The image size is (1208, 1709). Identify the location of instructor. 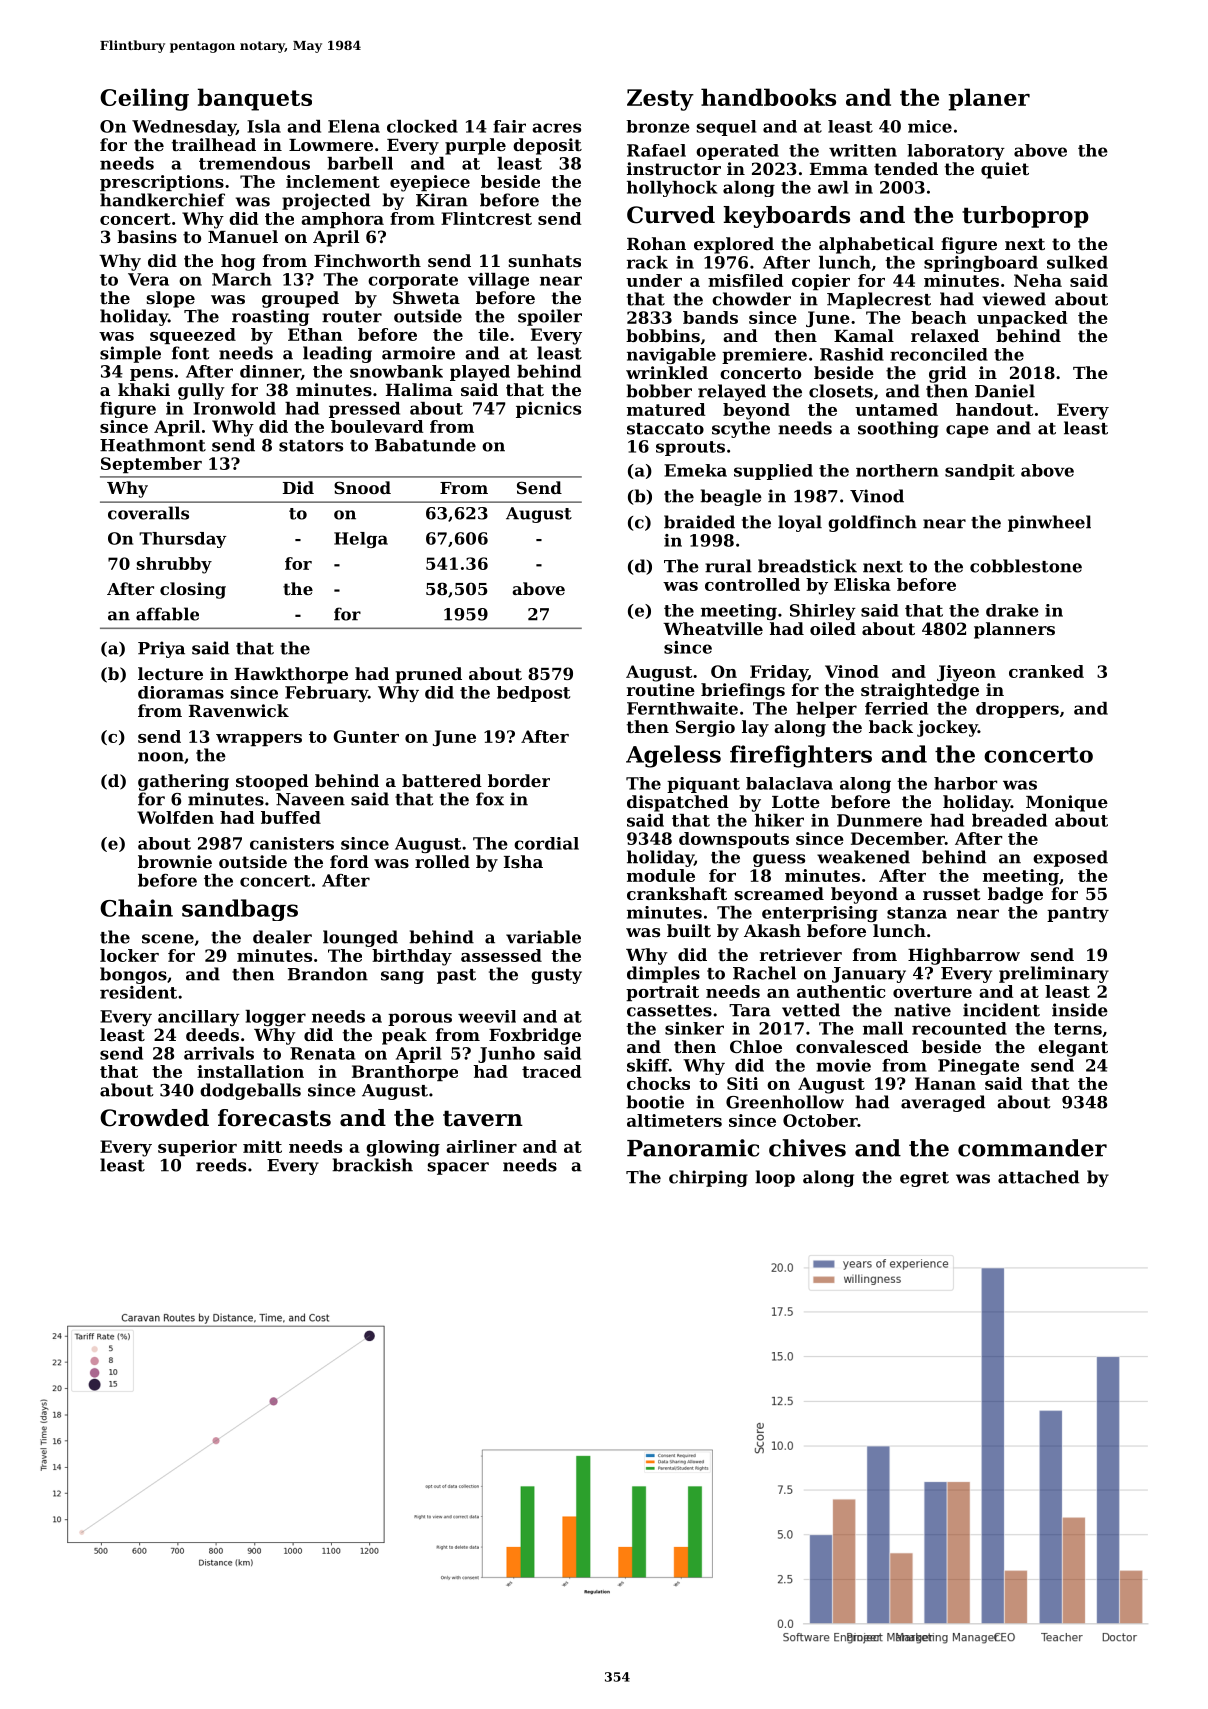
(674, 168).
